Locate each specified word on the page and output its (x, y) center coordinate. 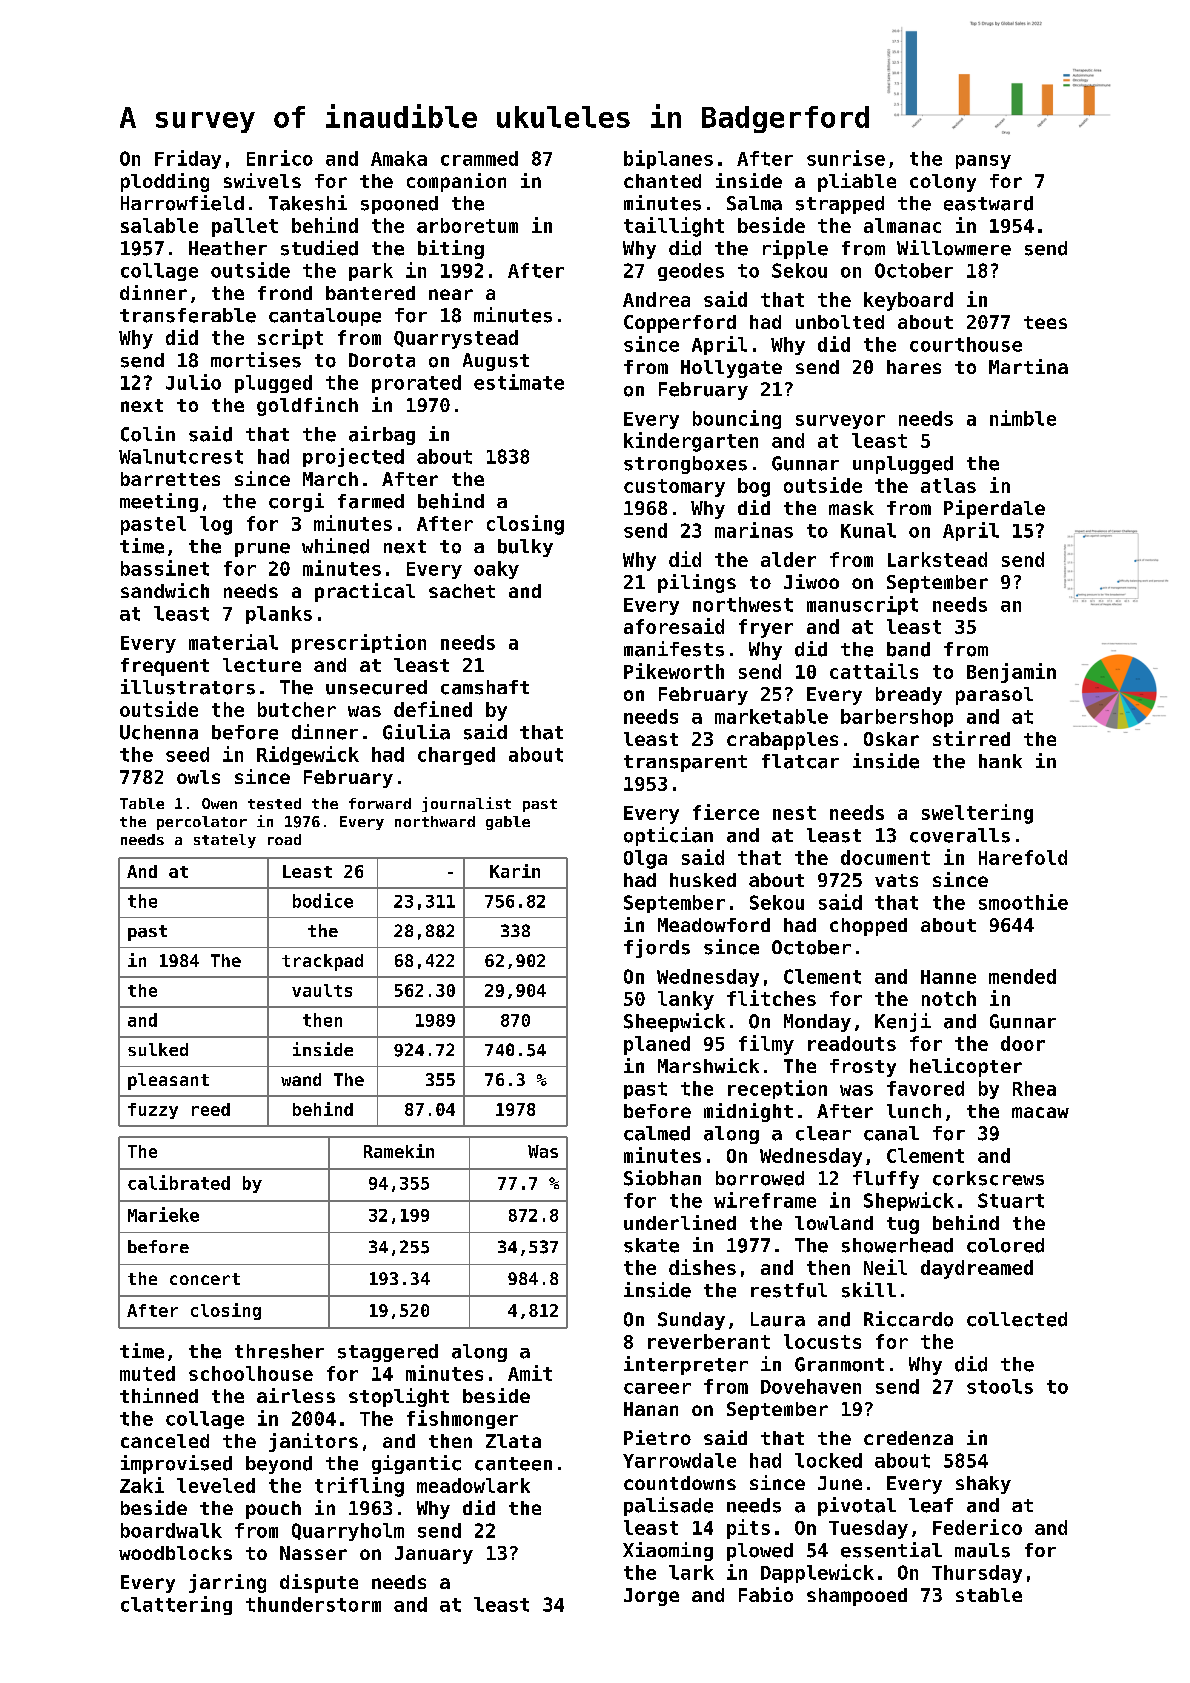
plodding (165, 182)
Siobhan (662, 1178)
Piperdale (994, 509)
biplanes (668, 159)
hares (914, 367)
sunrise (846, 158)
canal (891, 1133)
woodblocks (175, 1553)
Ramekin (399, 1151)
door (1023, 1043)
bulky (525, 548)
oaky (496, 570)
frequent (165, 667)
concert (205, 1279)
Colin (148, 434)
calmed (657, 1133)
